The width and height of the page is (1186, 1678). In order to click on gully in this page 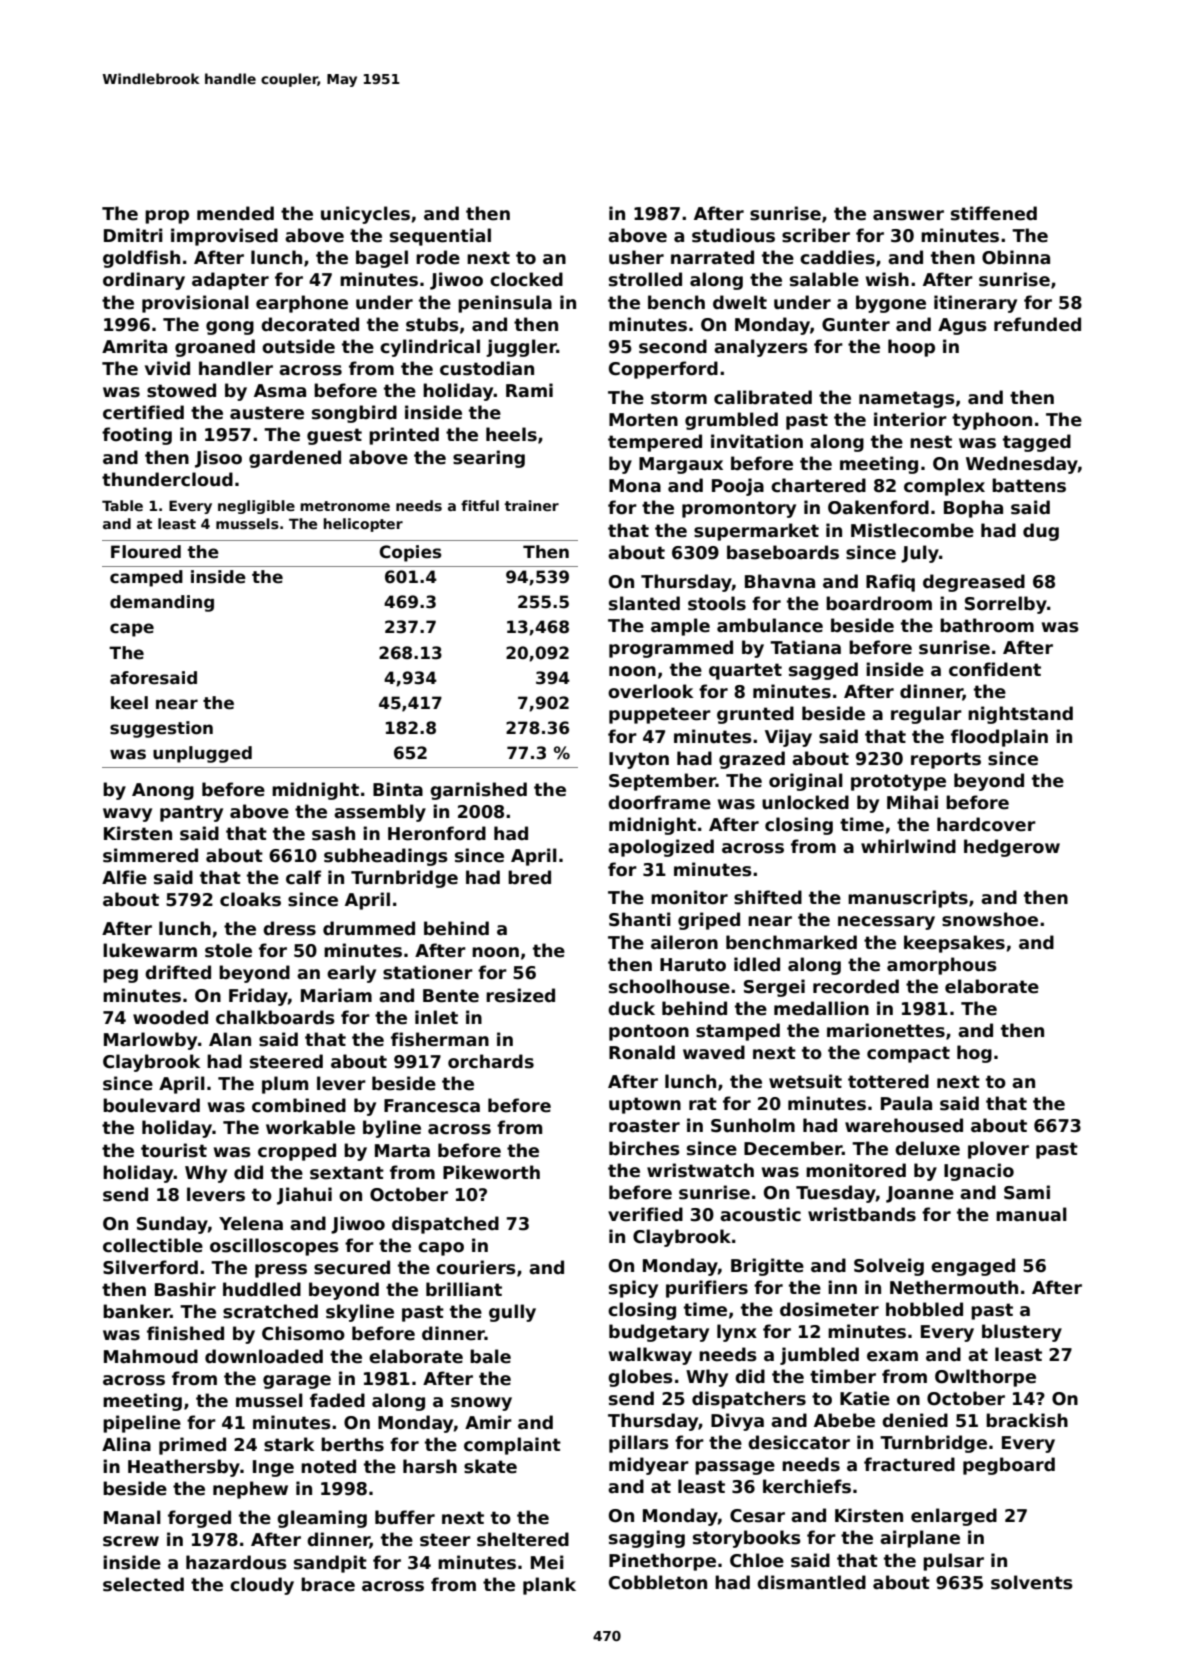, I will do `click(512, 1313)`.
